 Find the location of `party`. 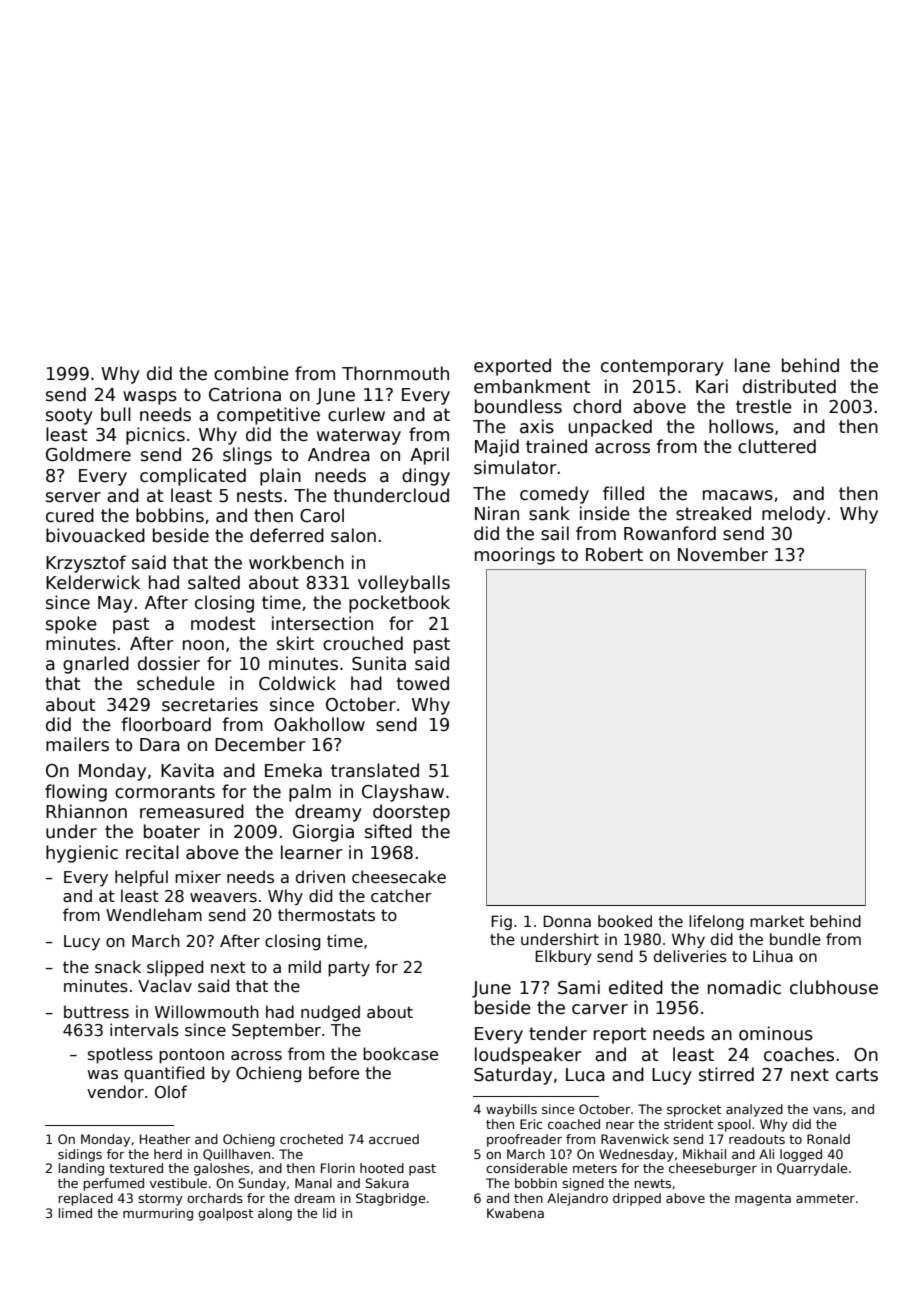

party is located at coordinates (349, 969).
